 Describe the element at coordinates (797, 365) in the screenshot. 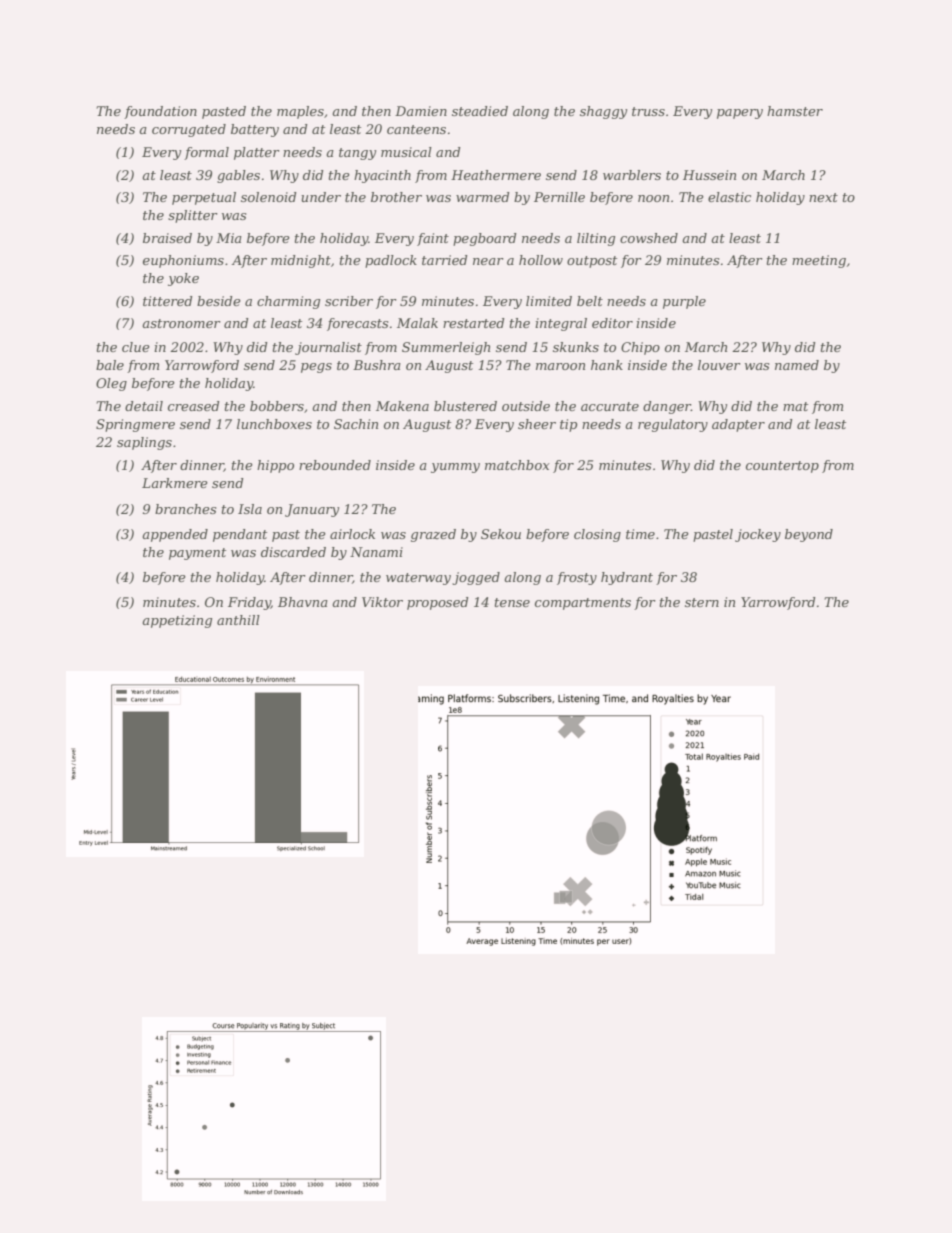

I see `named` at that location.
